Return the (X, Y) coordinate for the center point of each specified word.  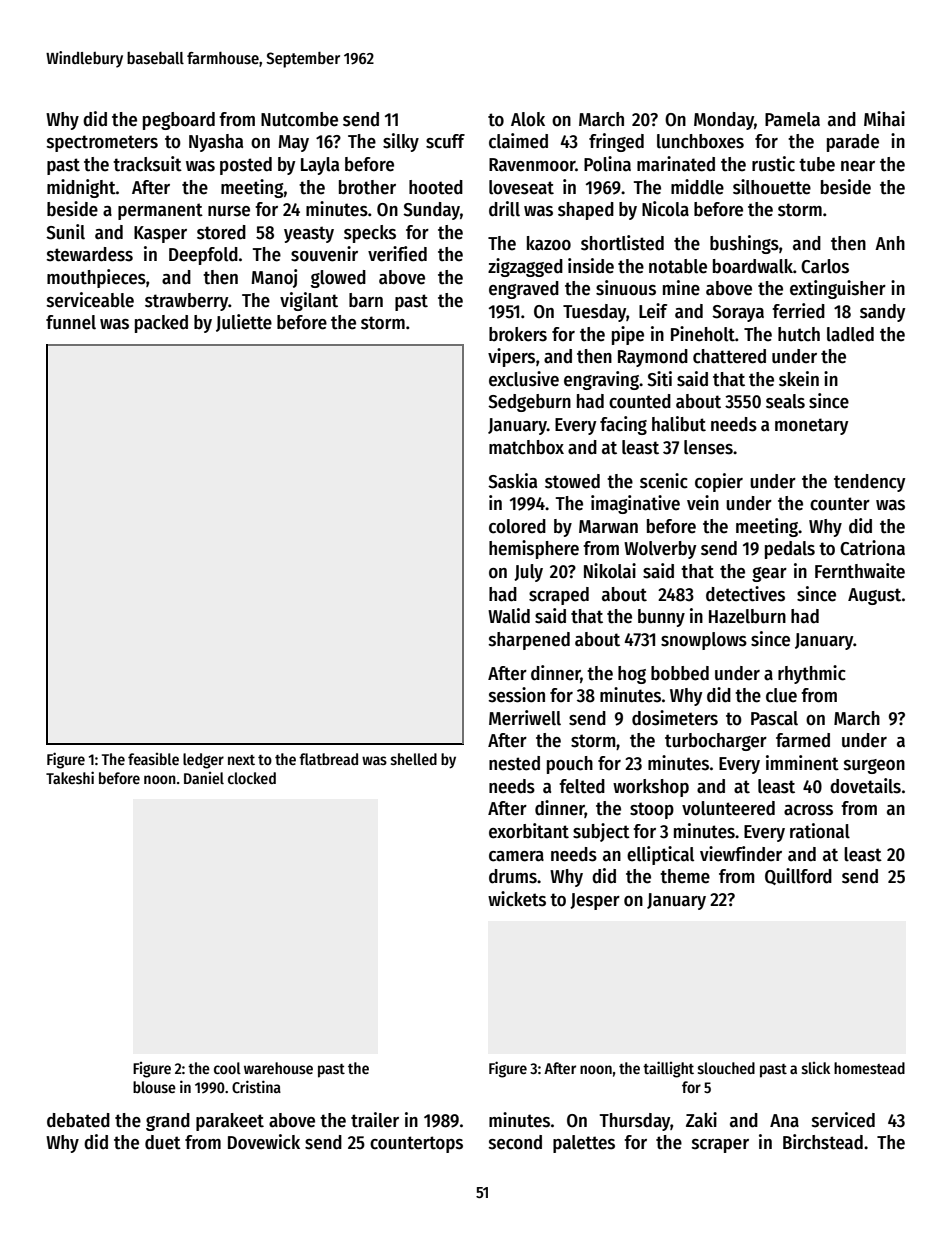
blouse (154, 1087)
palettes (584, 1144)
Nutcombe (299, 119)
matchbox (526, 447)
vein (703, 503)
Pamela (792, 119)
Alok (528, 119)
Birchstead (823, 1142)
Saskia (512, 481)
